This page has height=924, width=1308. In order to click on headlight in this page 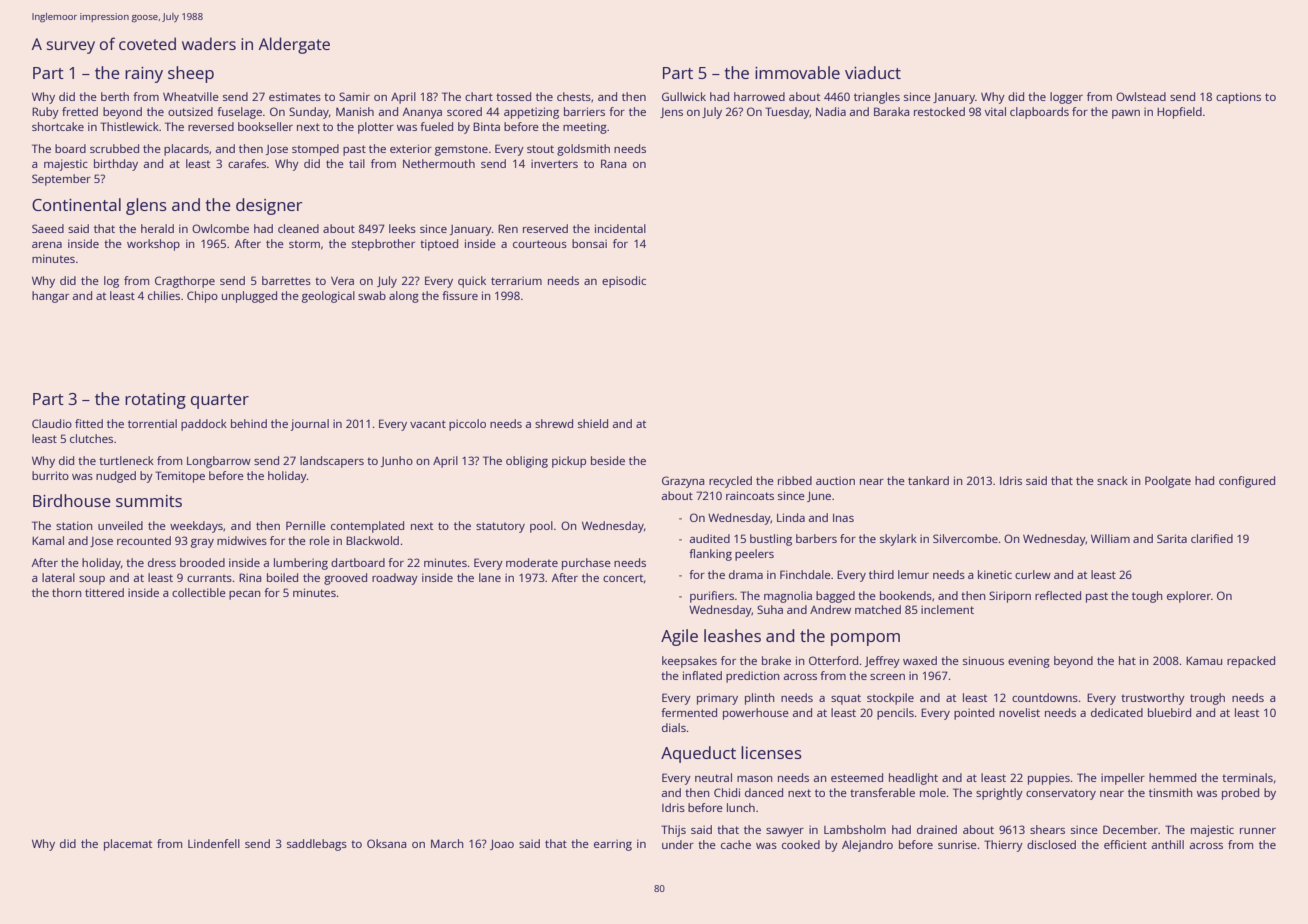, I will do `click(913, 779)`.
